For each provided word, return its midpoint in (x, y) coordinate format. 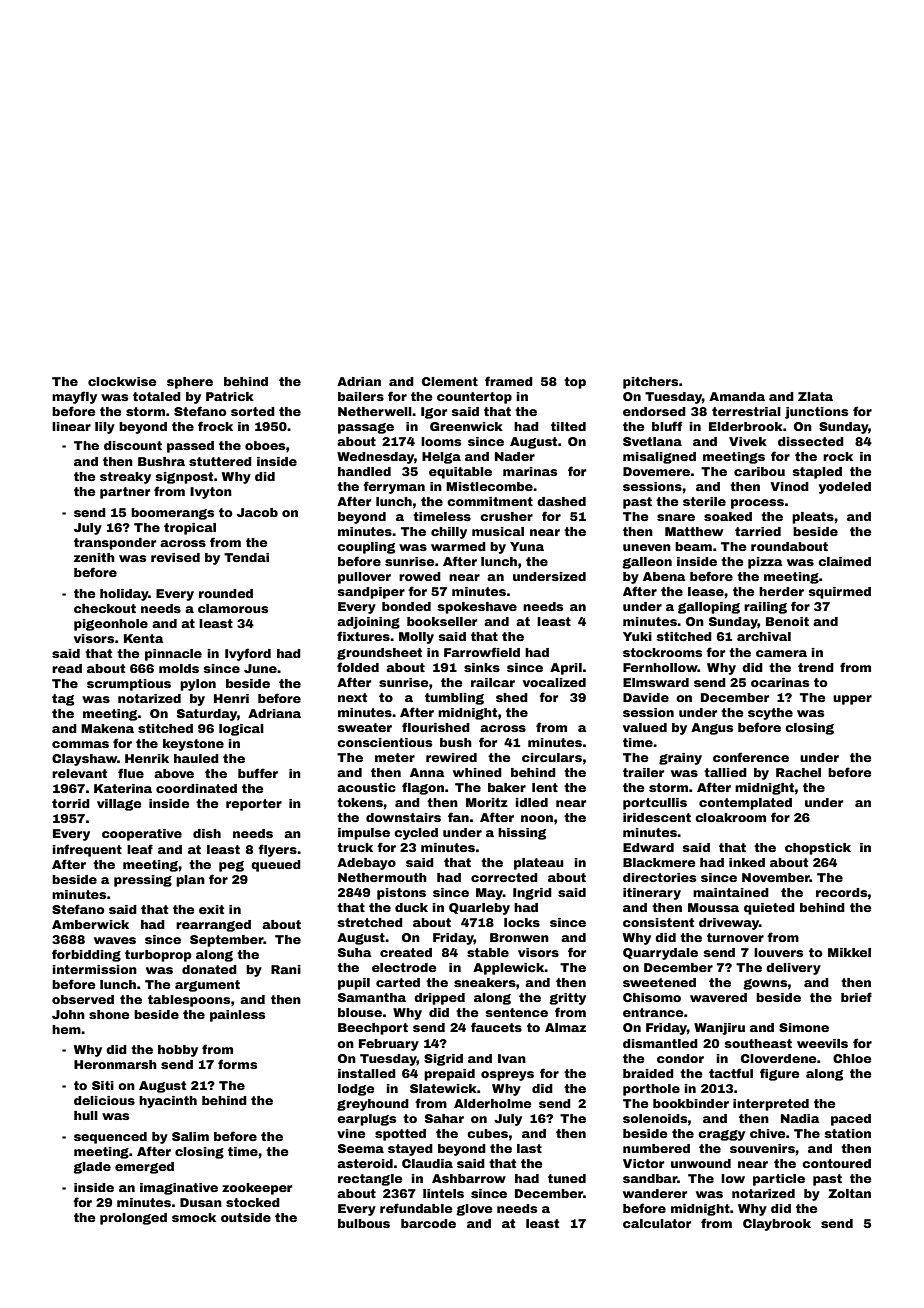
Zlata (815, 396)
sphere (190, 383)
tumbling (454, 699)
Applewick (509, 969)
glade (92, 1168)
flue (131, 773)
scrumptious (129, 685)
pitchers (650, 383)
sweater (365, 727)
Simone (804, 1027)
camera (781, 653)
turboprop (158, 956)
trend (816, 667)
